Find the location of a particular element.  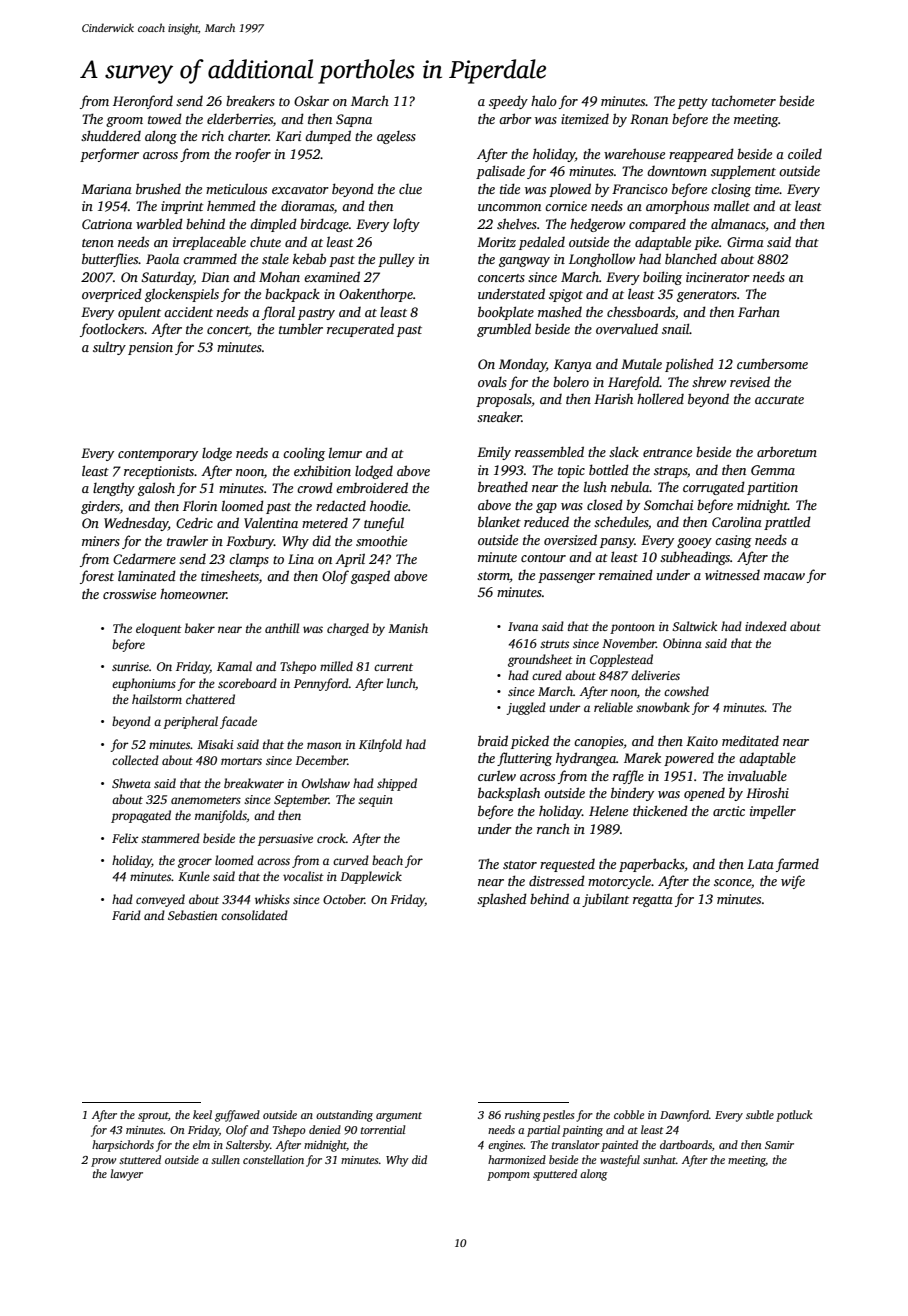

warehouse is located at coordinates (634, 153).
